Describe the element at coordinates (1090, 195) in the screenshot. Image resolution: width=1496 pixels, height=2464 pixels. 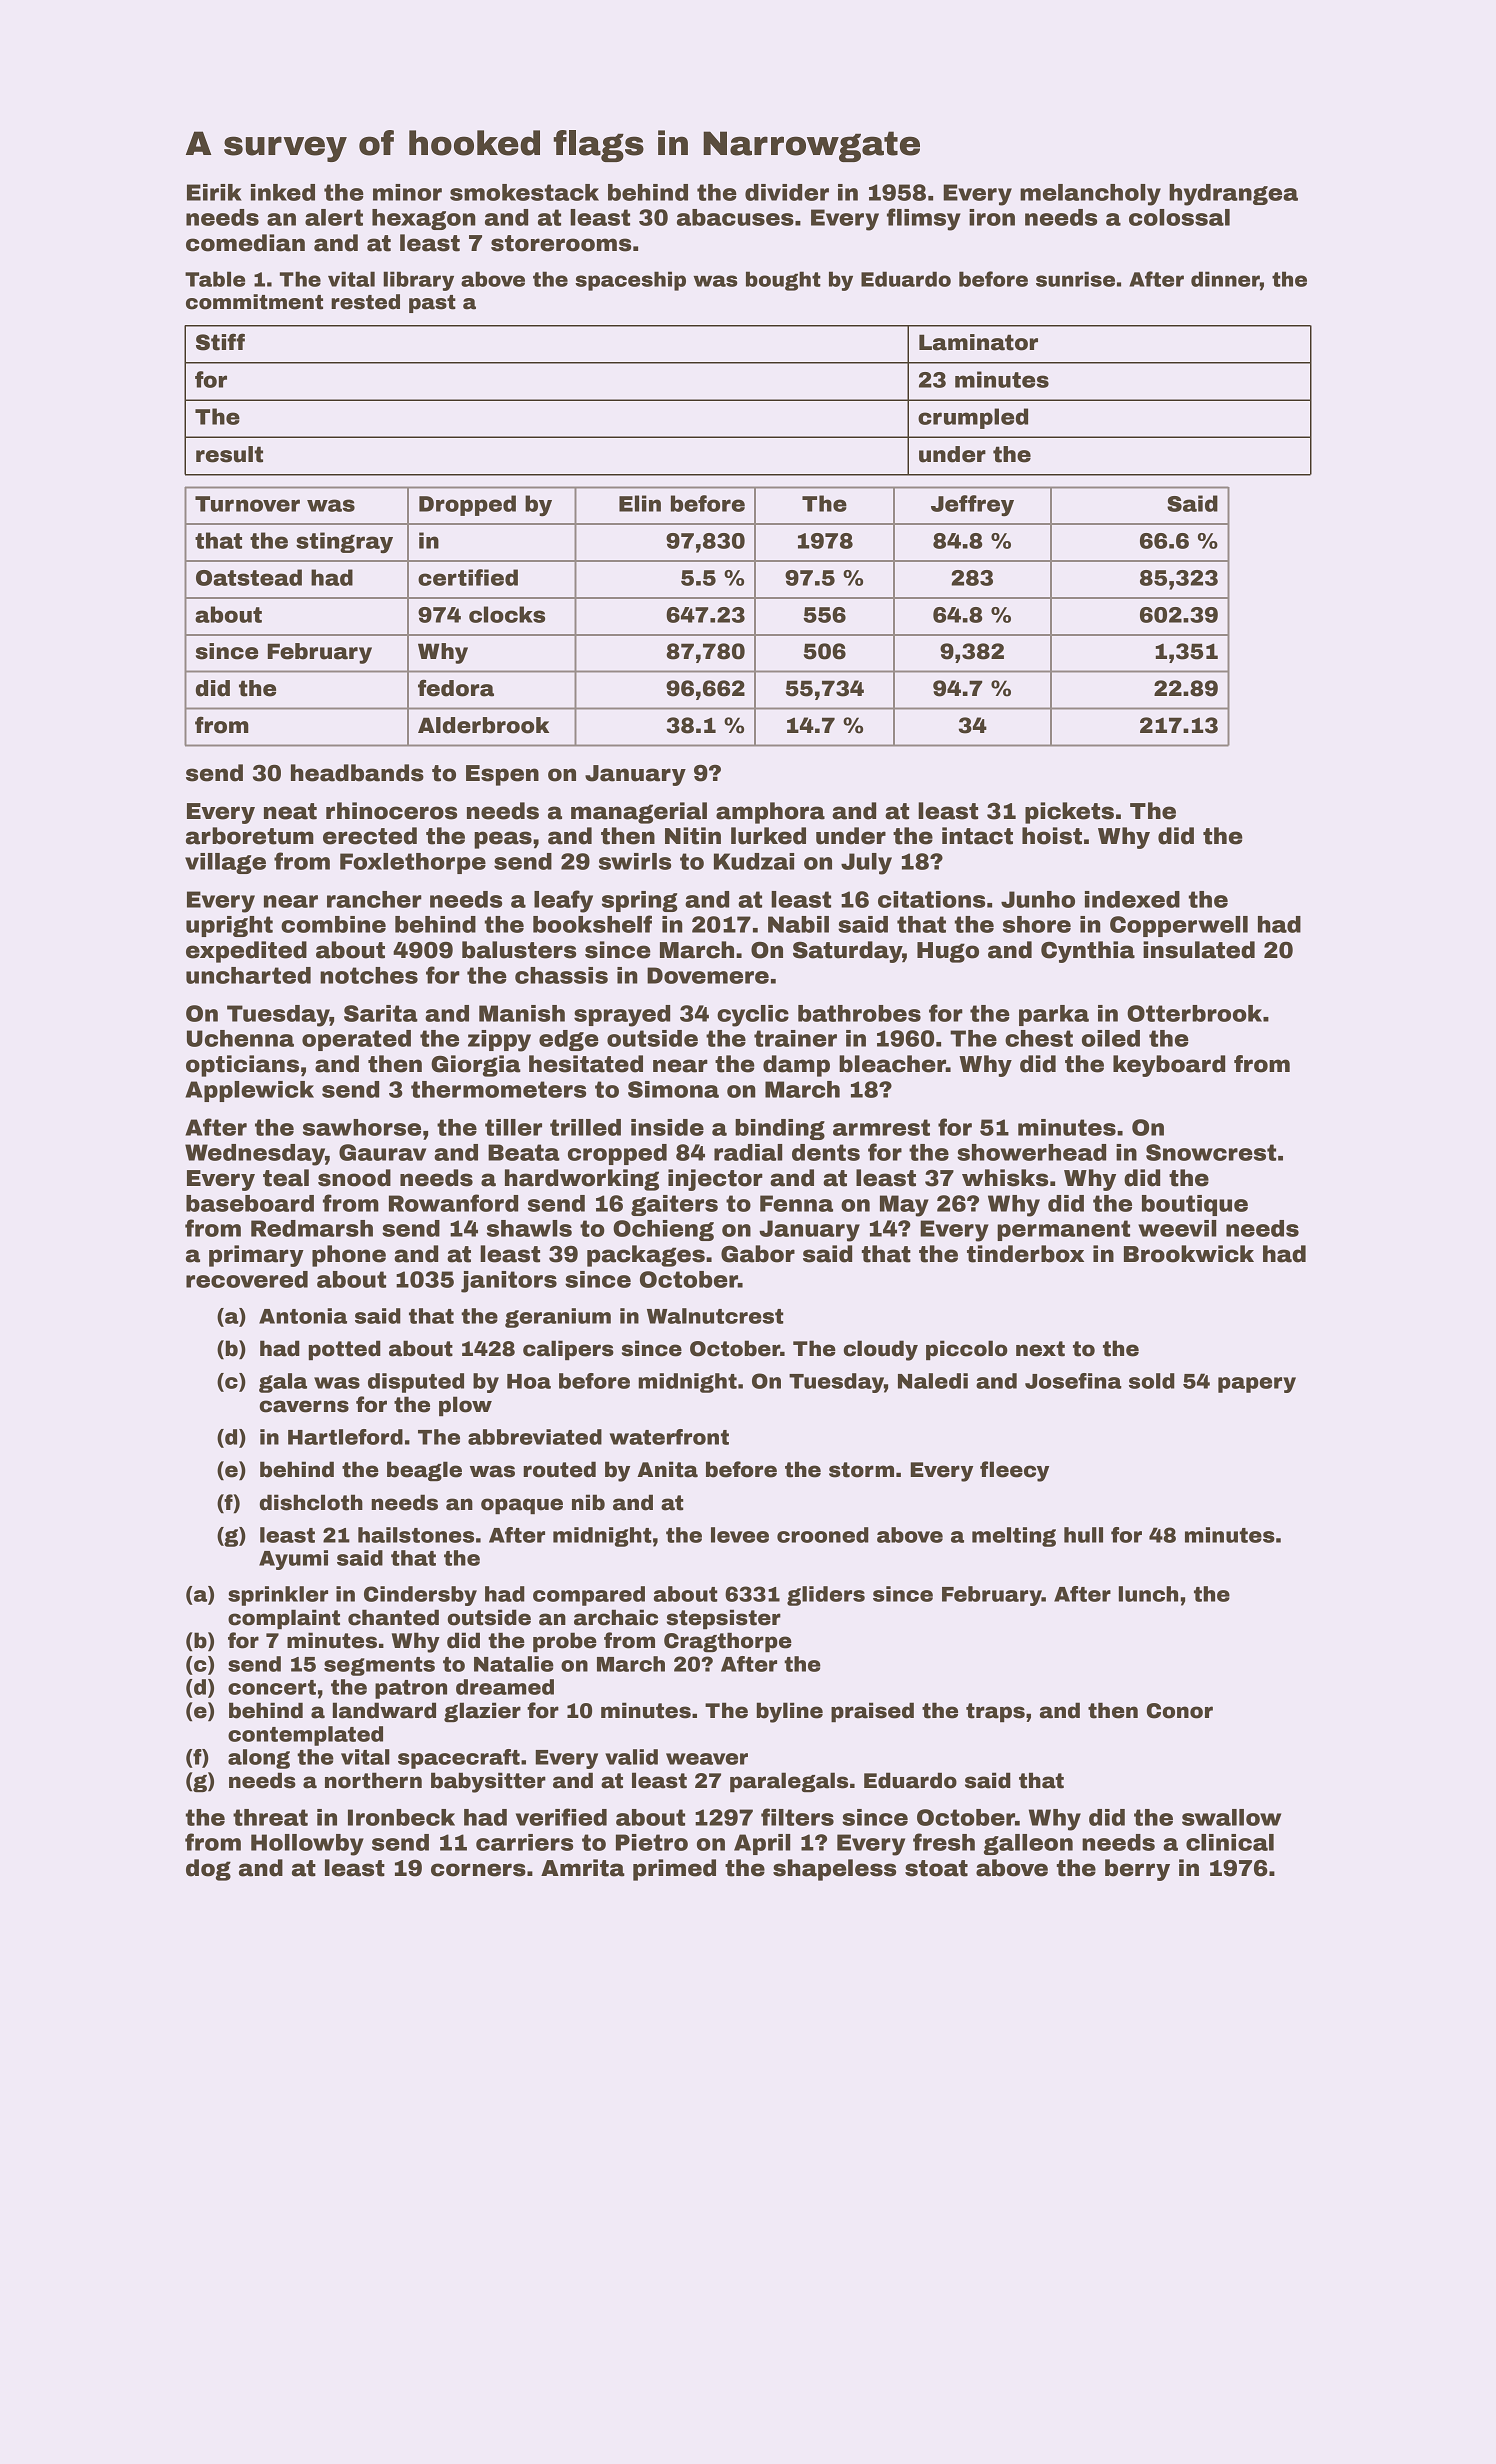
I see `melancholy` at that location.
